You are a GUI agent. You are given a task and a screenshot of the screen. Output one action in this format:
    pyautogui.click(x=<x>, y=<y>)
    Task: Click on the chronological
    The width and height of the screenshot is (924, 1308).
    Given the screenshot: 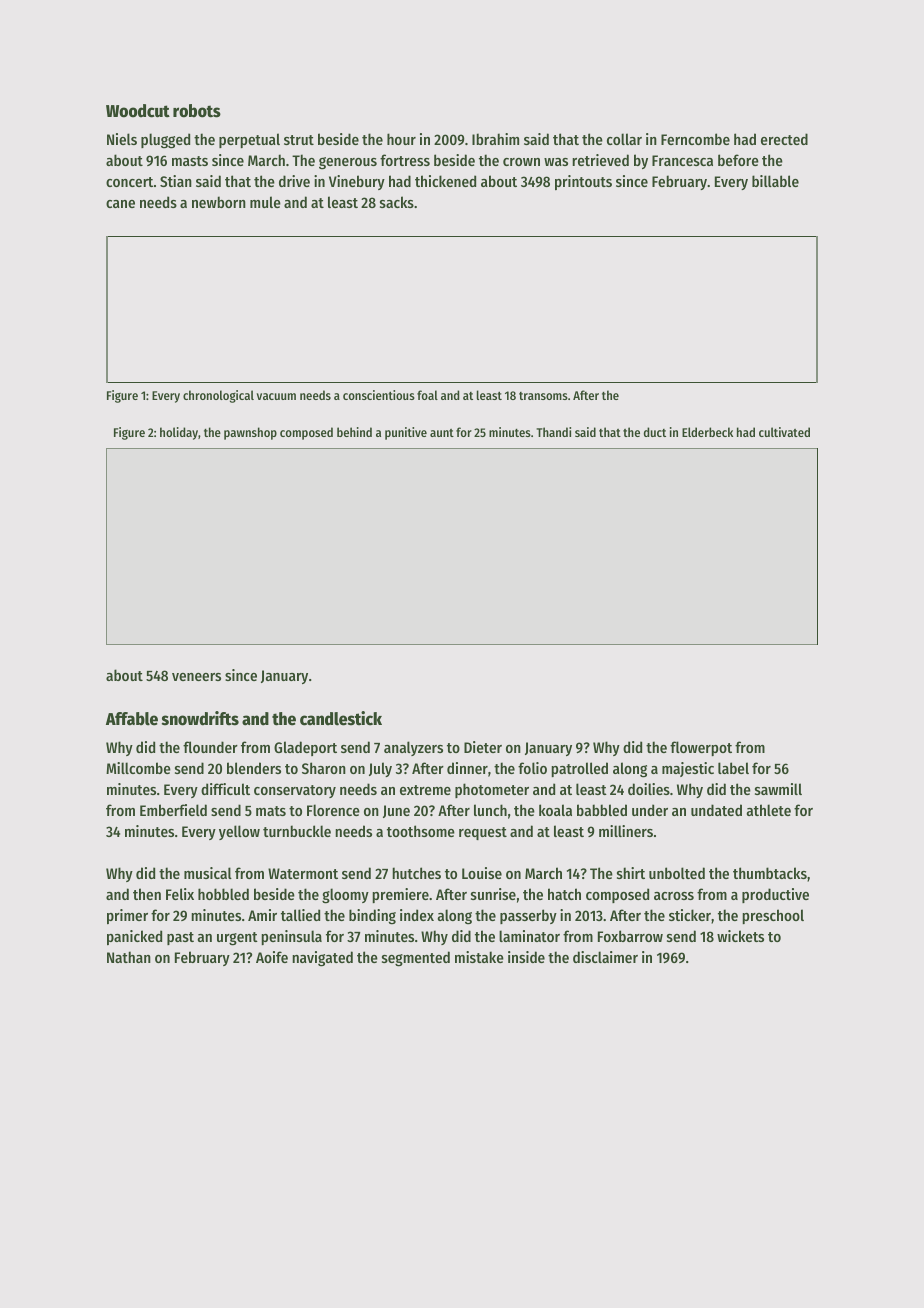 What is the action you would take?
    pyautogui.click(x=218, y=396)
